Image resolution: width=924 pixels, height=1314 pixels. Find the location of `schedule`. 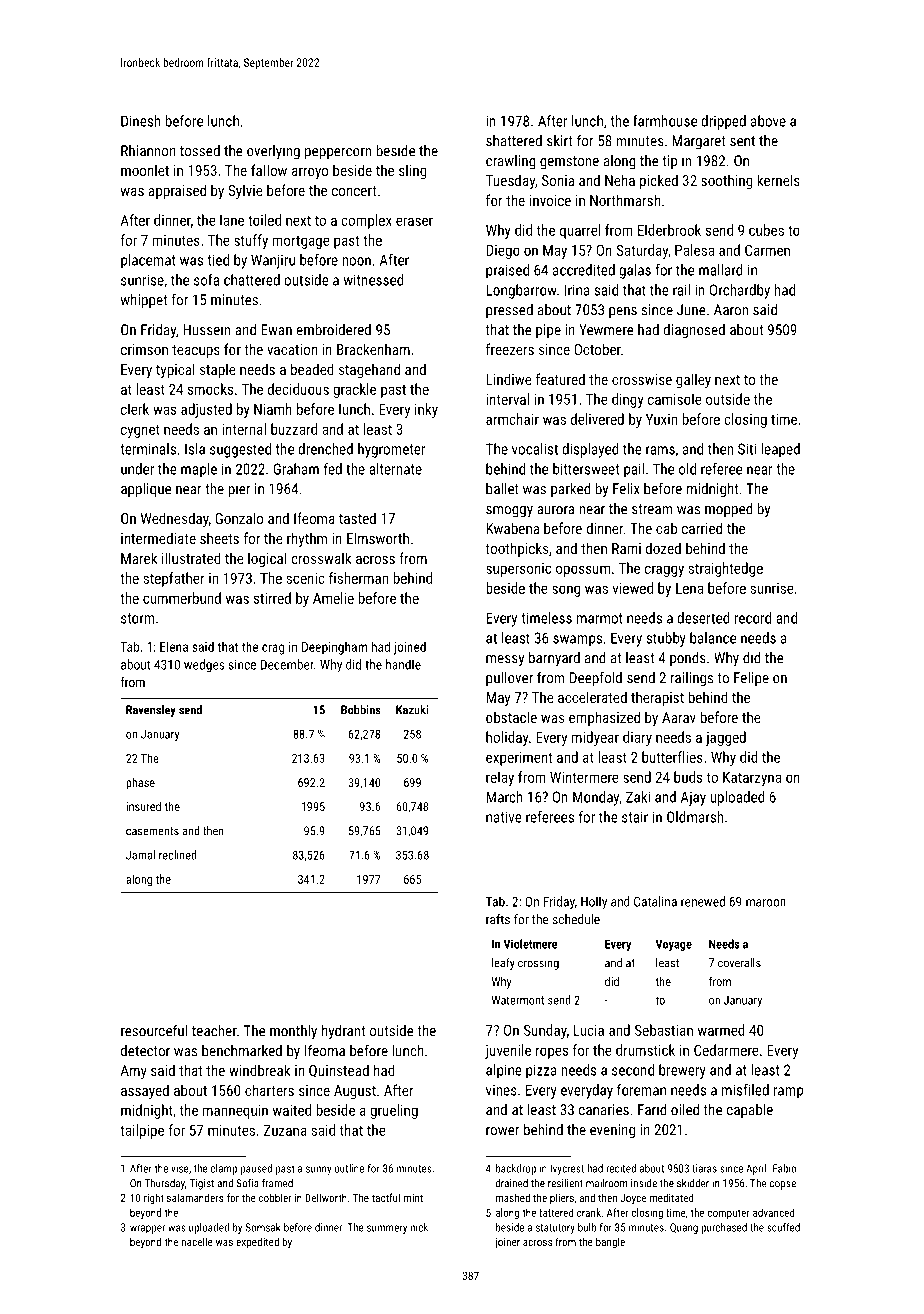

schedule is located at coordinates (576, 919).
